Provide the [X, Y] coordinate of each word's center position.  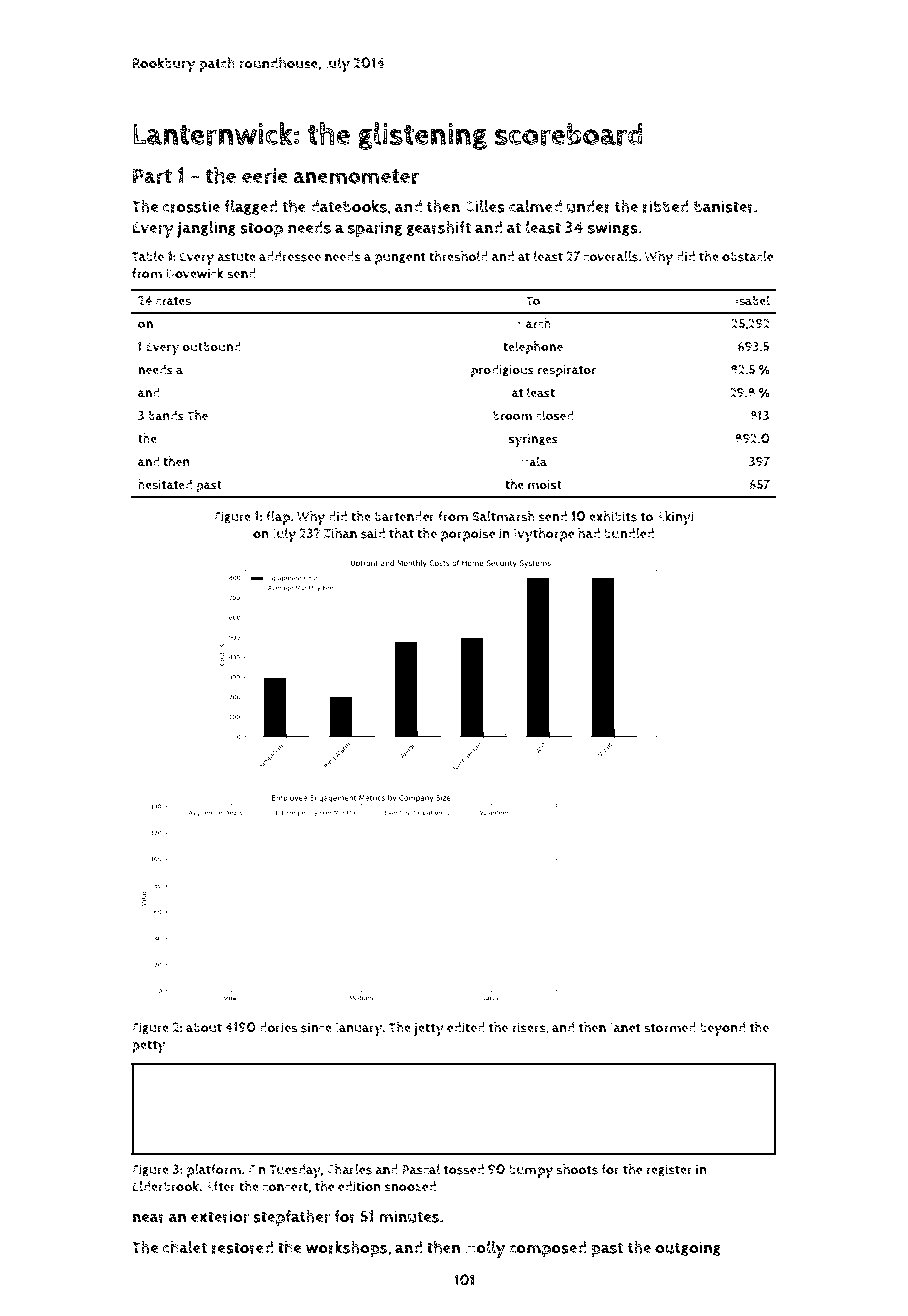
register [669, 1170]
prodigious [502, 371]
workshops [346, 1249]
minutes [409, 1216]
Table [148, 256]
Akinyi [675, 518]
